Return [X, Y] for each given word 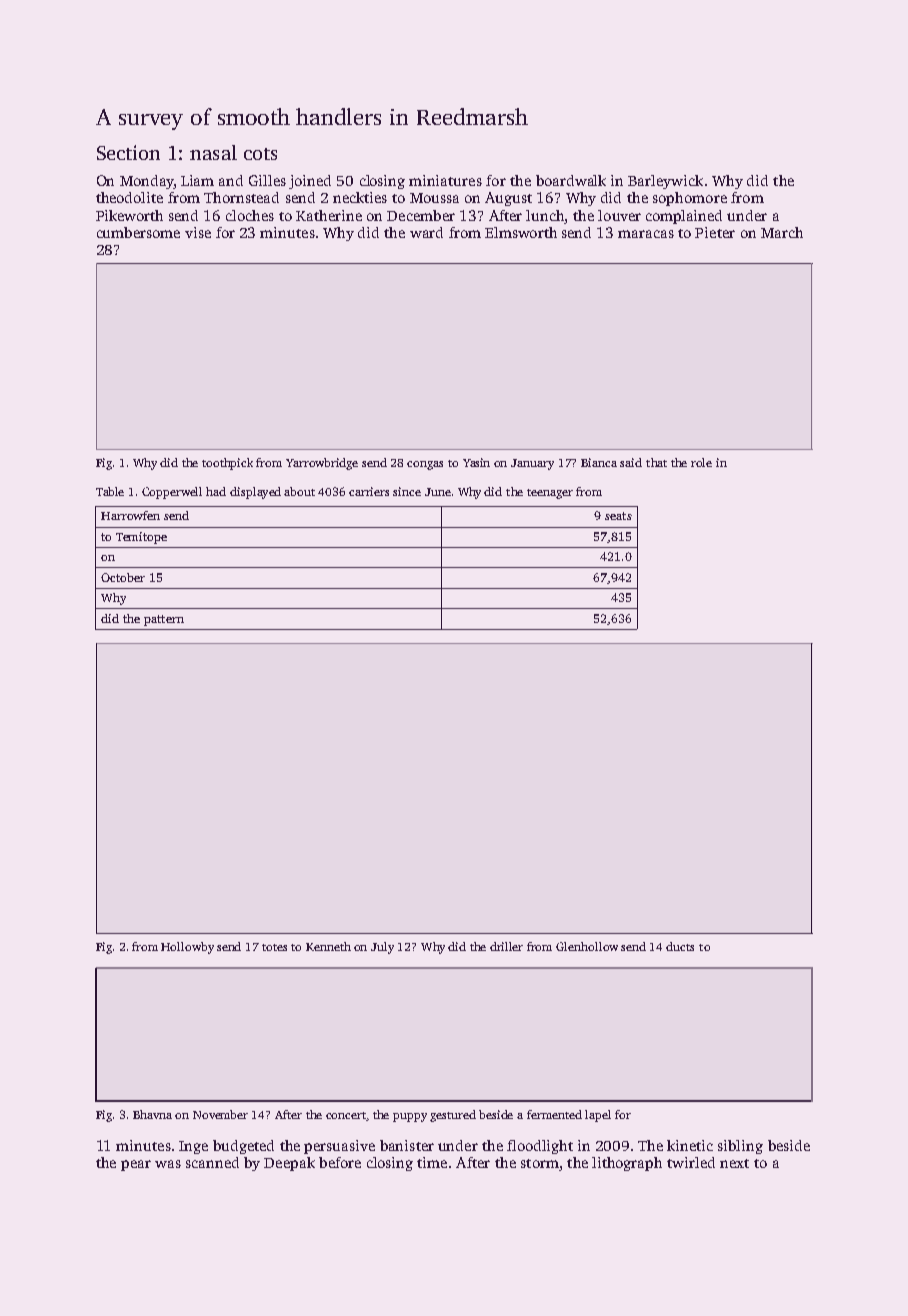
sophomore [690, 199]
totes [274, 947]
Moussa [434, 198]
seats [618, 516]
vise [198, 232]
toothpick [227, 464]
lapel [598, 1116]
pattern [164, 620]
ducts [680, 946]
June [438, 492]
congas [425, 465]
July [382, 948]
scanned [212, 1162]
